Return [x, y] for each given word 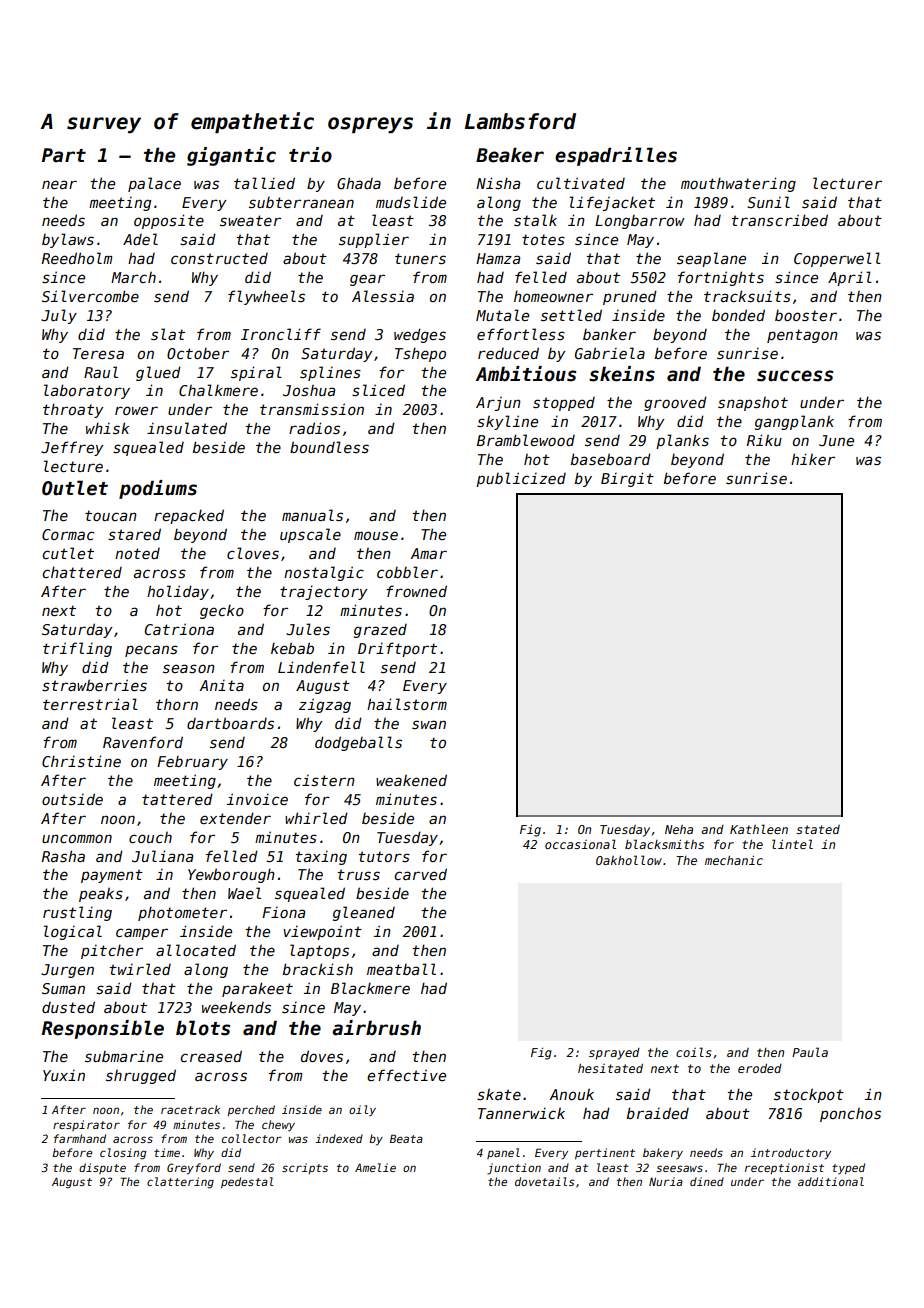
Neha [679, 829]
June [836, 440]
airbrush [376, 1028]
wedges [420, 335]
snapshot [753, 404]
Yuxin [64, 1075]
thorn [177, 704]
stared [134, 534]
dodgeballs [358, 743]
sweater [250, 220]
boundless [329, 447]
